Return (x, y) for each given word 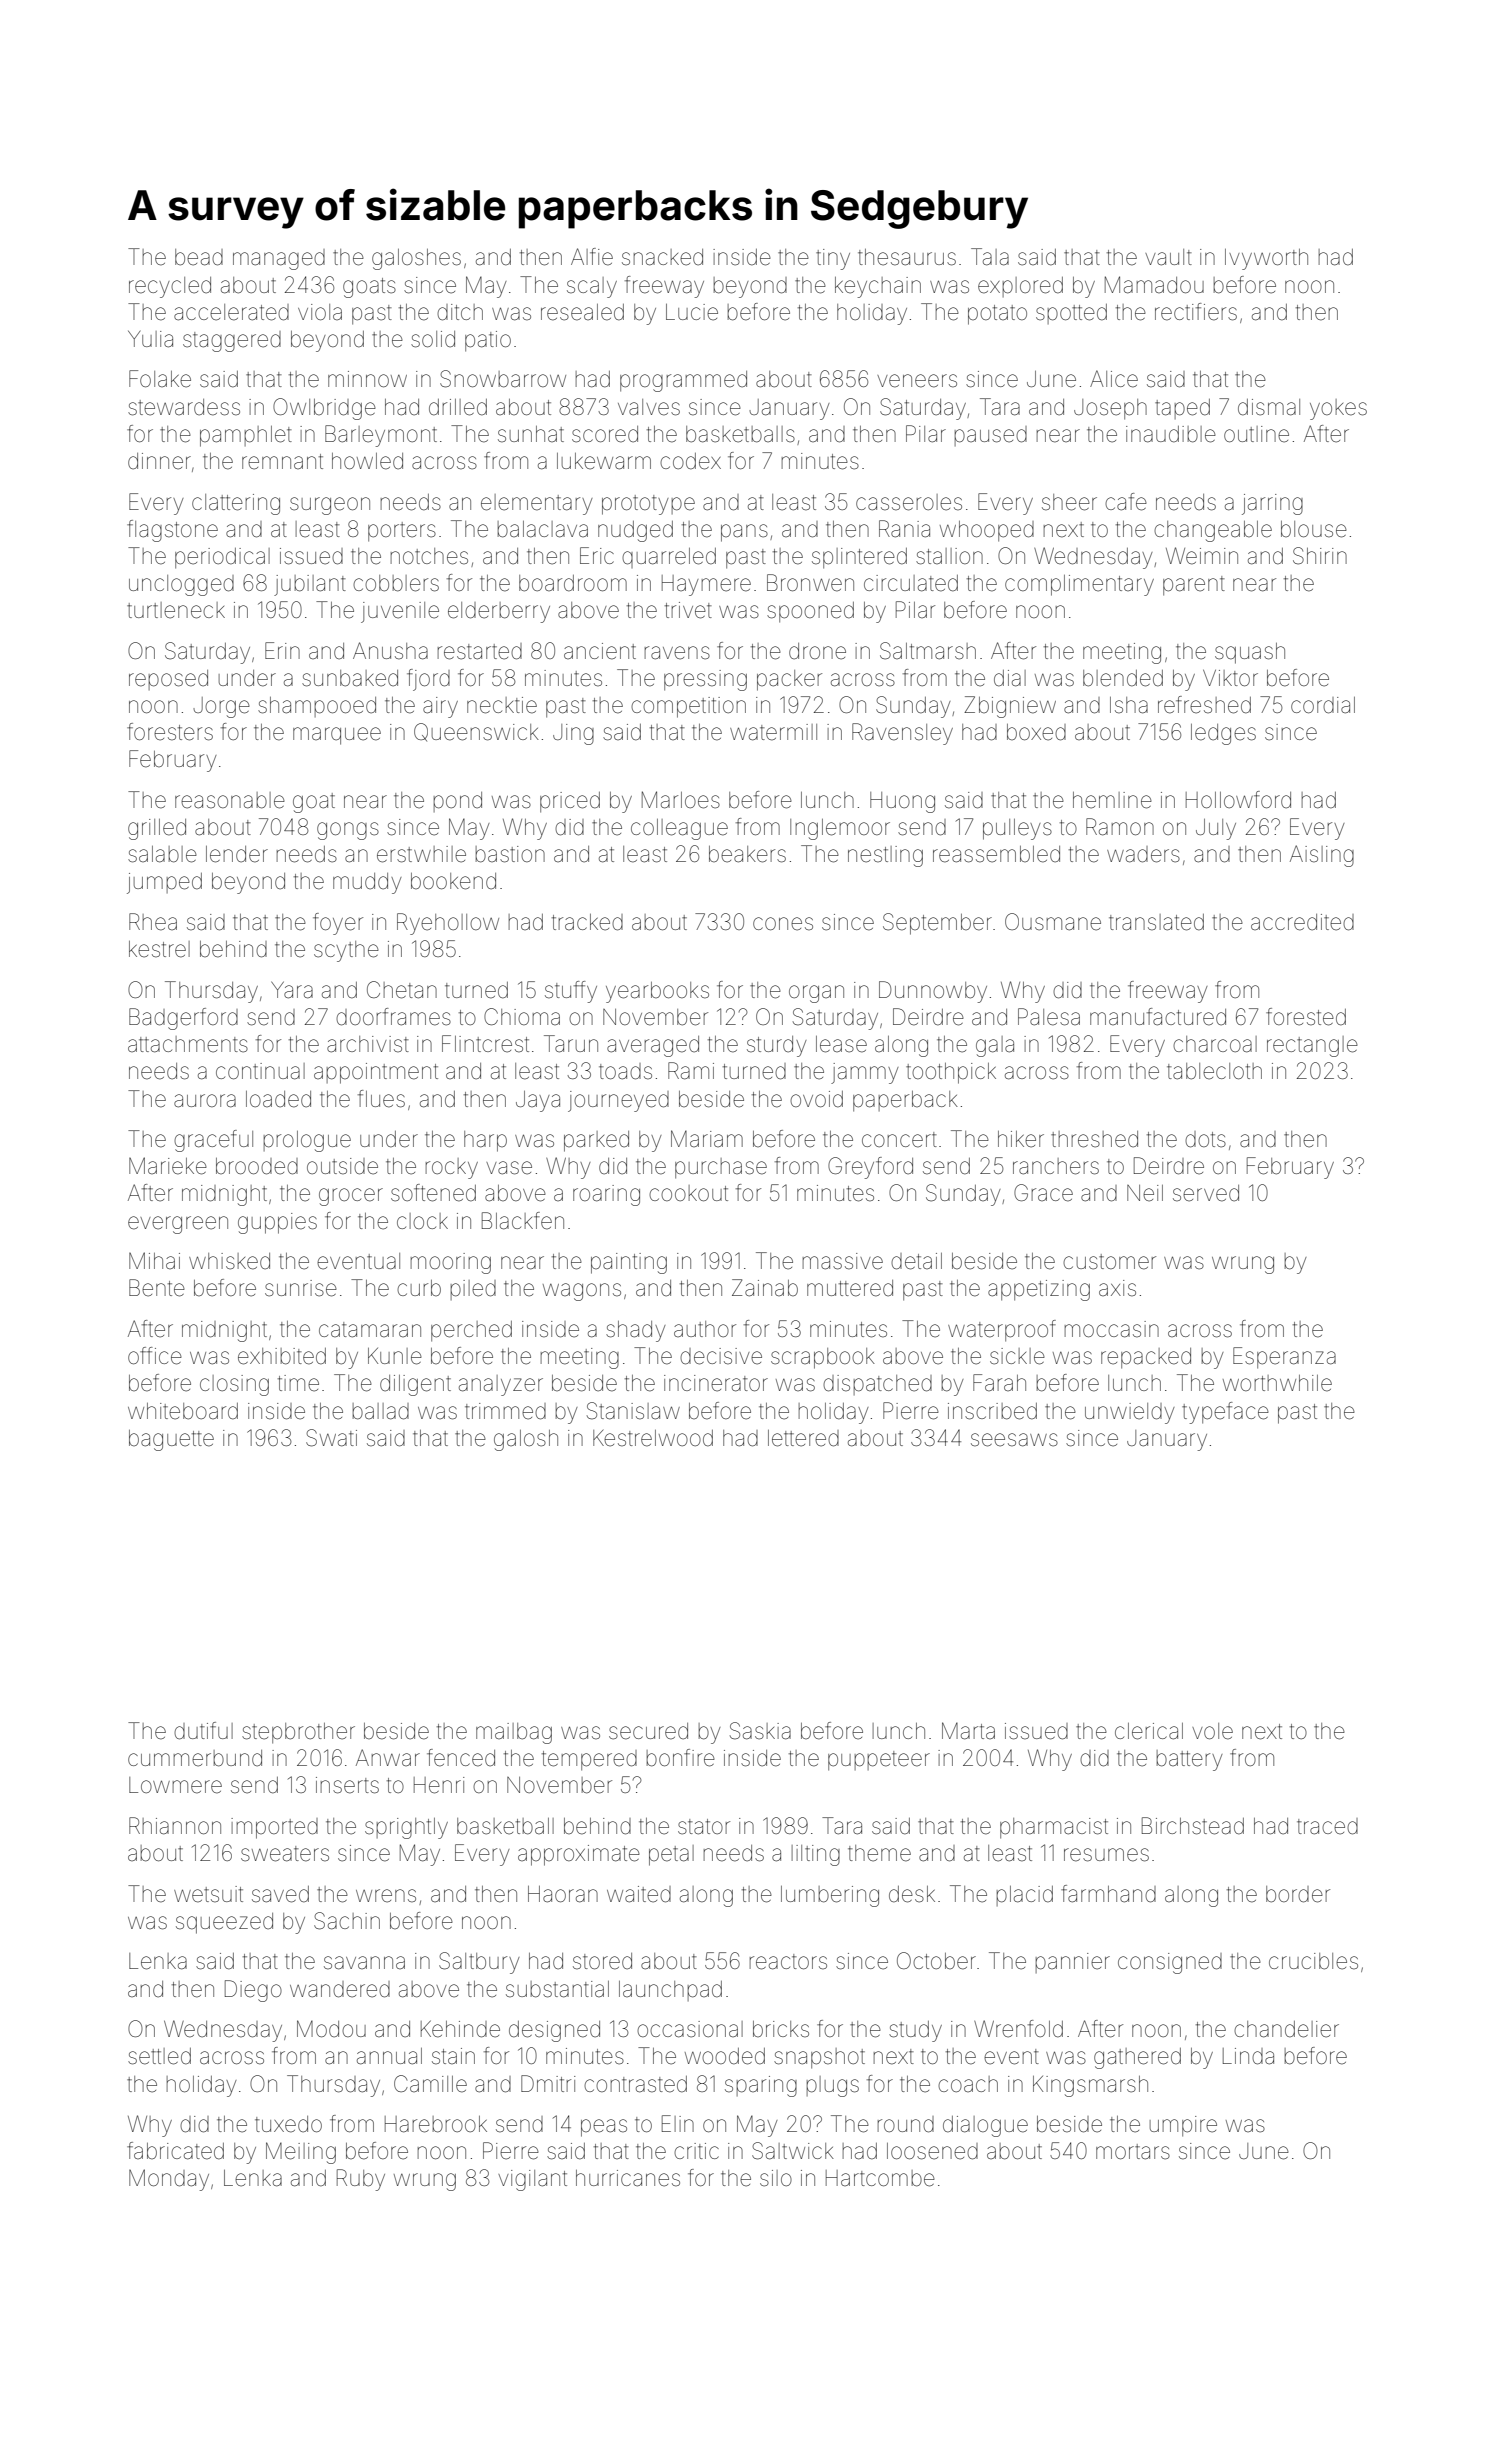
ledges (1223, 734)
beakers (747, 854)
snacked (662, 257)
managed (279, 259)
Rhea (153, 922)
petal (671, 1855)
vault (1168, 257)
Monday (169, 2180)
